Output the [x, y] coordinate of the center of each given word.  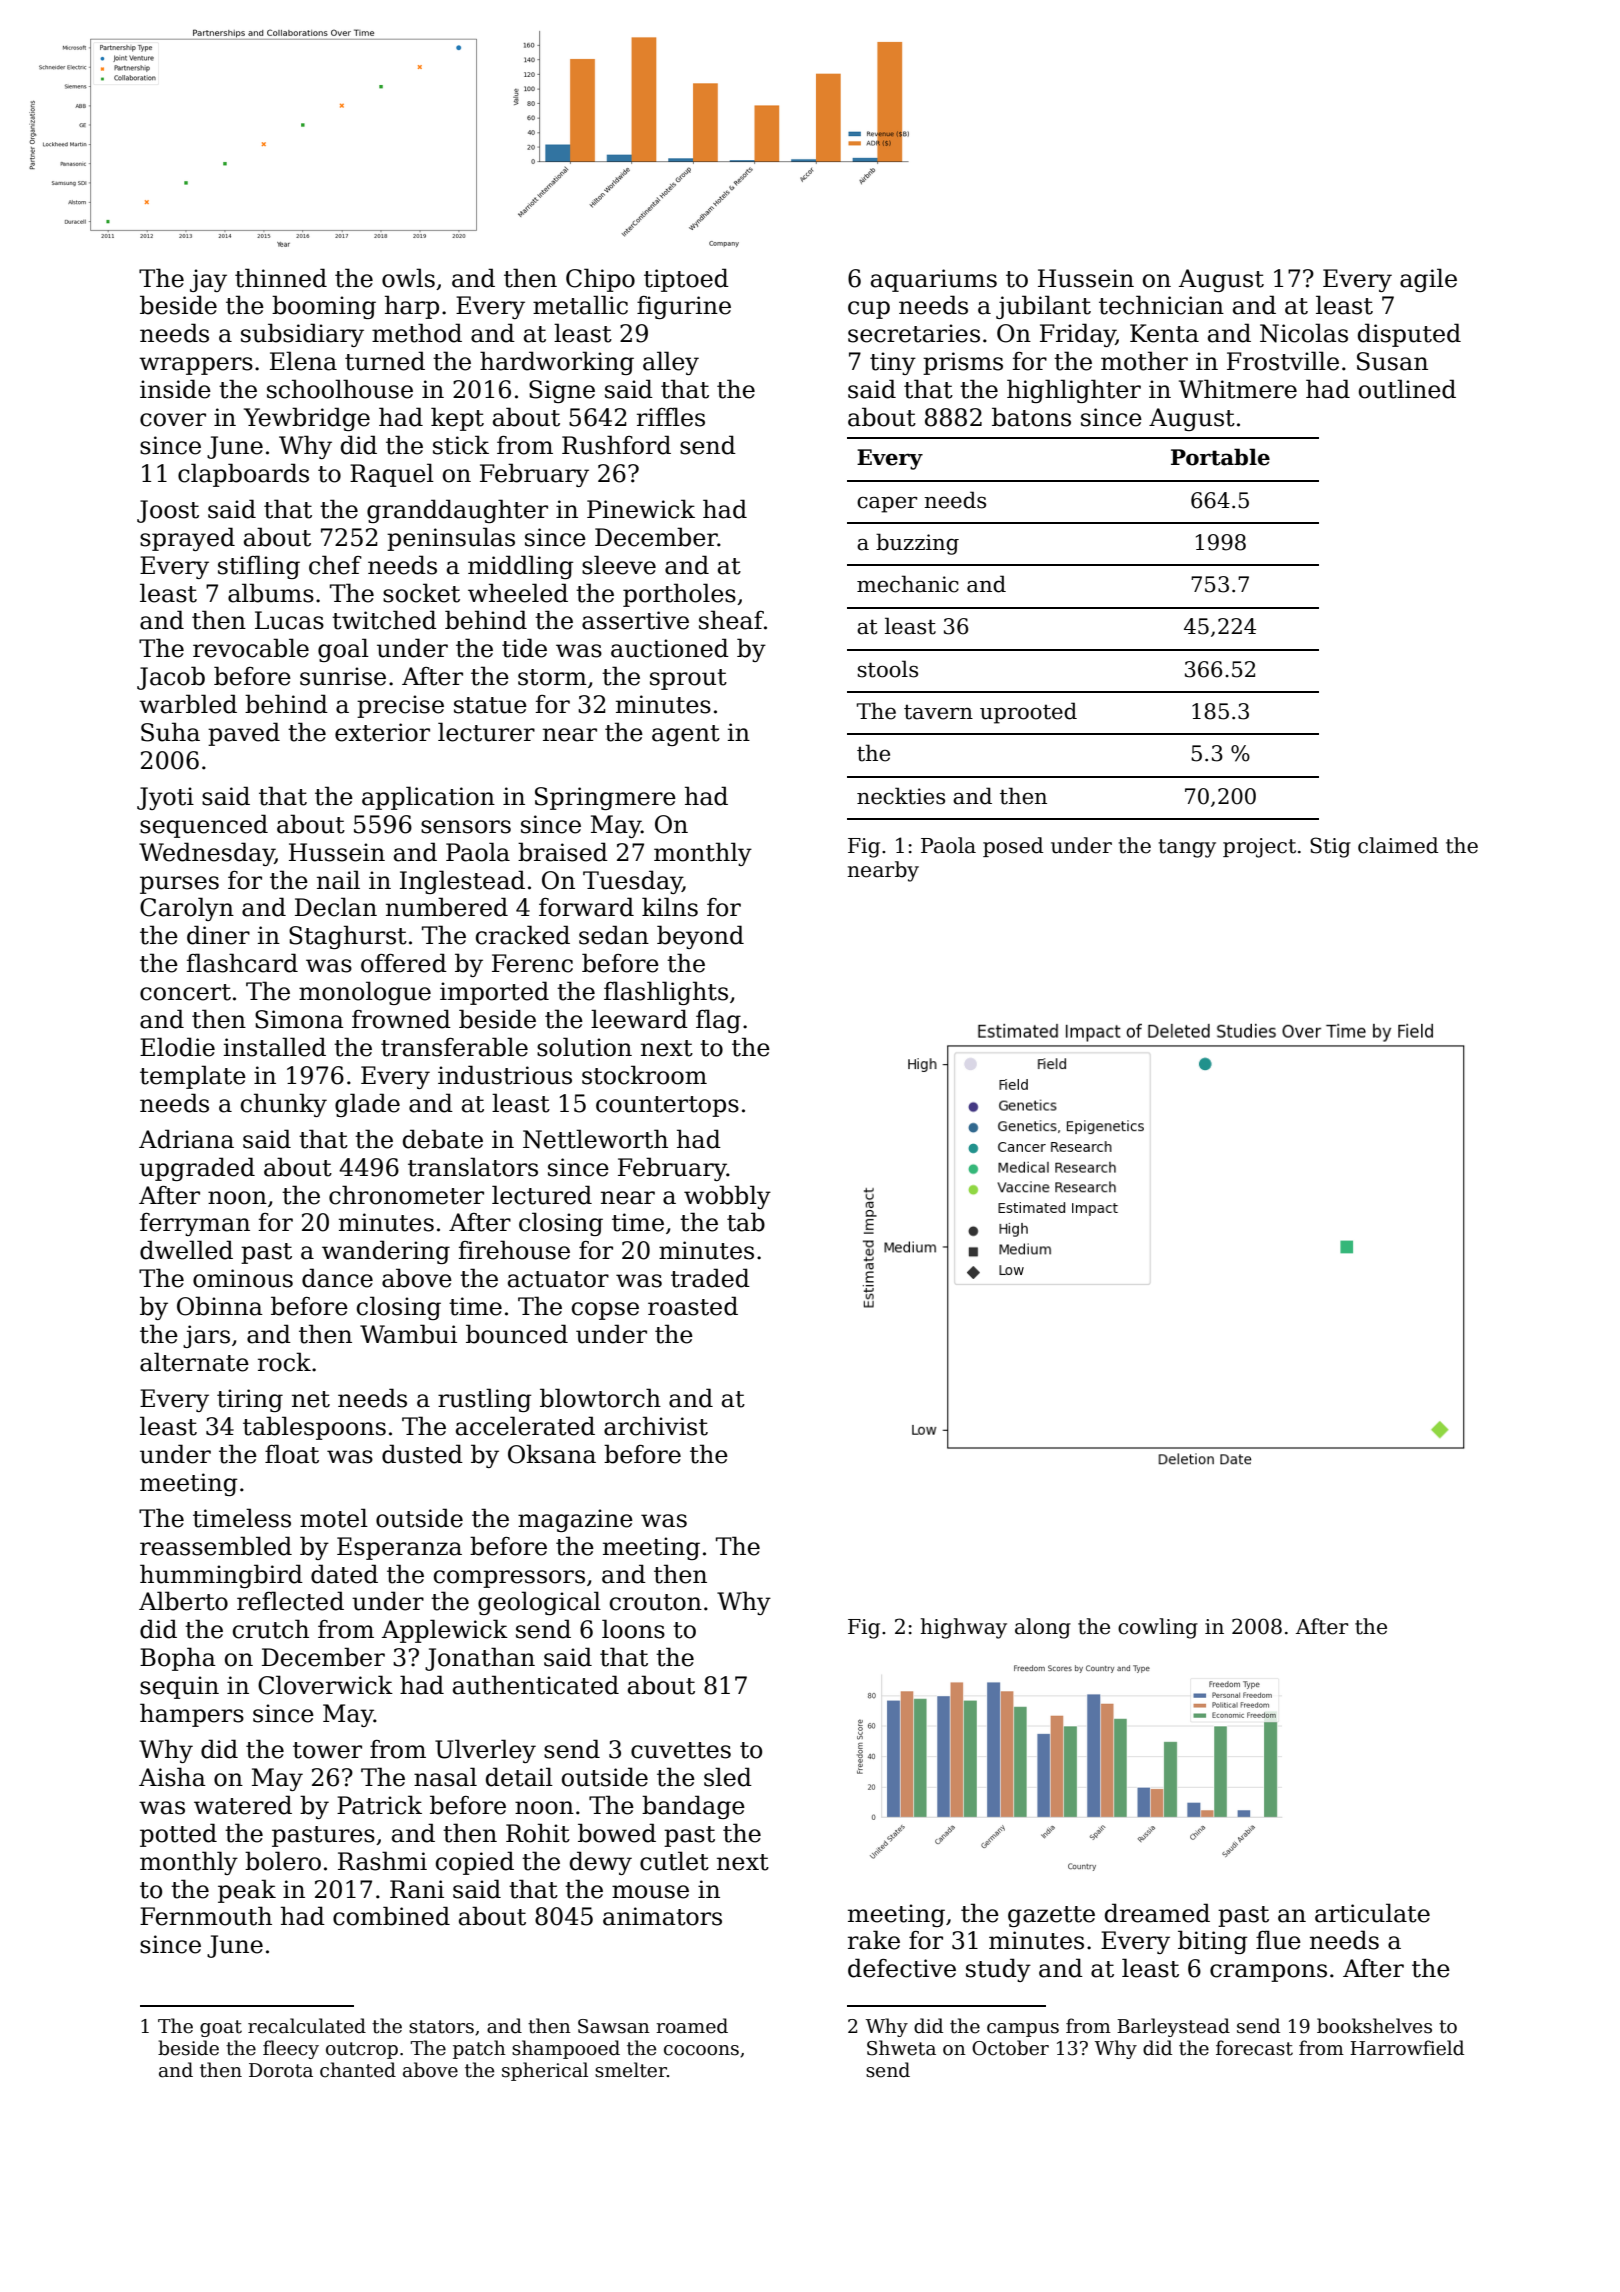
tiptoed [686, 280]
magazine [575, 1520]
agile [1428, 280]
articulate [1372, 1913]
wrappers [196, 366]
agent [686, 735]
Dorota [281, 2070]
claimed [1398, 845]
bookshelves [1374, 2026]
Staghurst [348, 937]
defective [902, 1968]
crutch [271, 1629]
